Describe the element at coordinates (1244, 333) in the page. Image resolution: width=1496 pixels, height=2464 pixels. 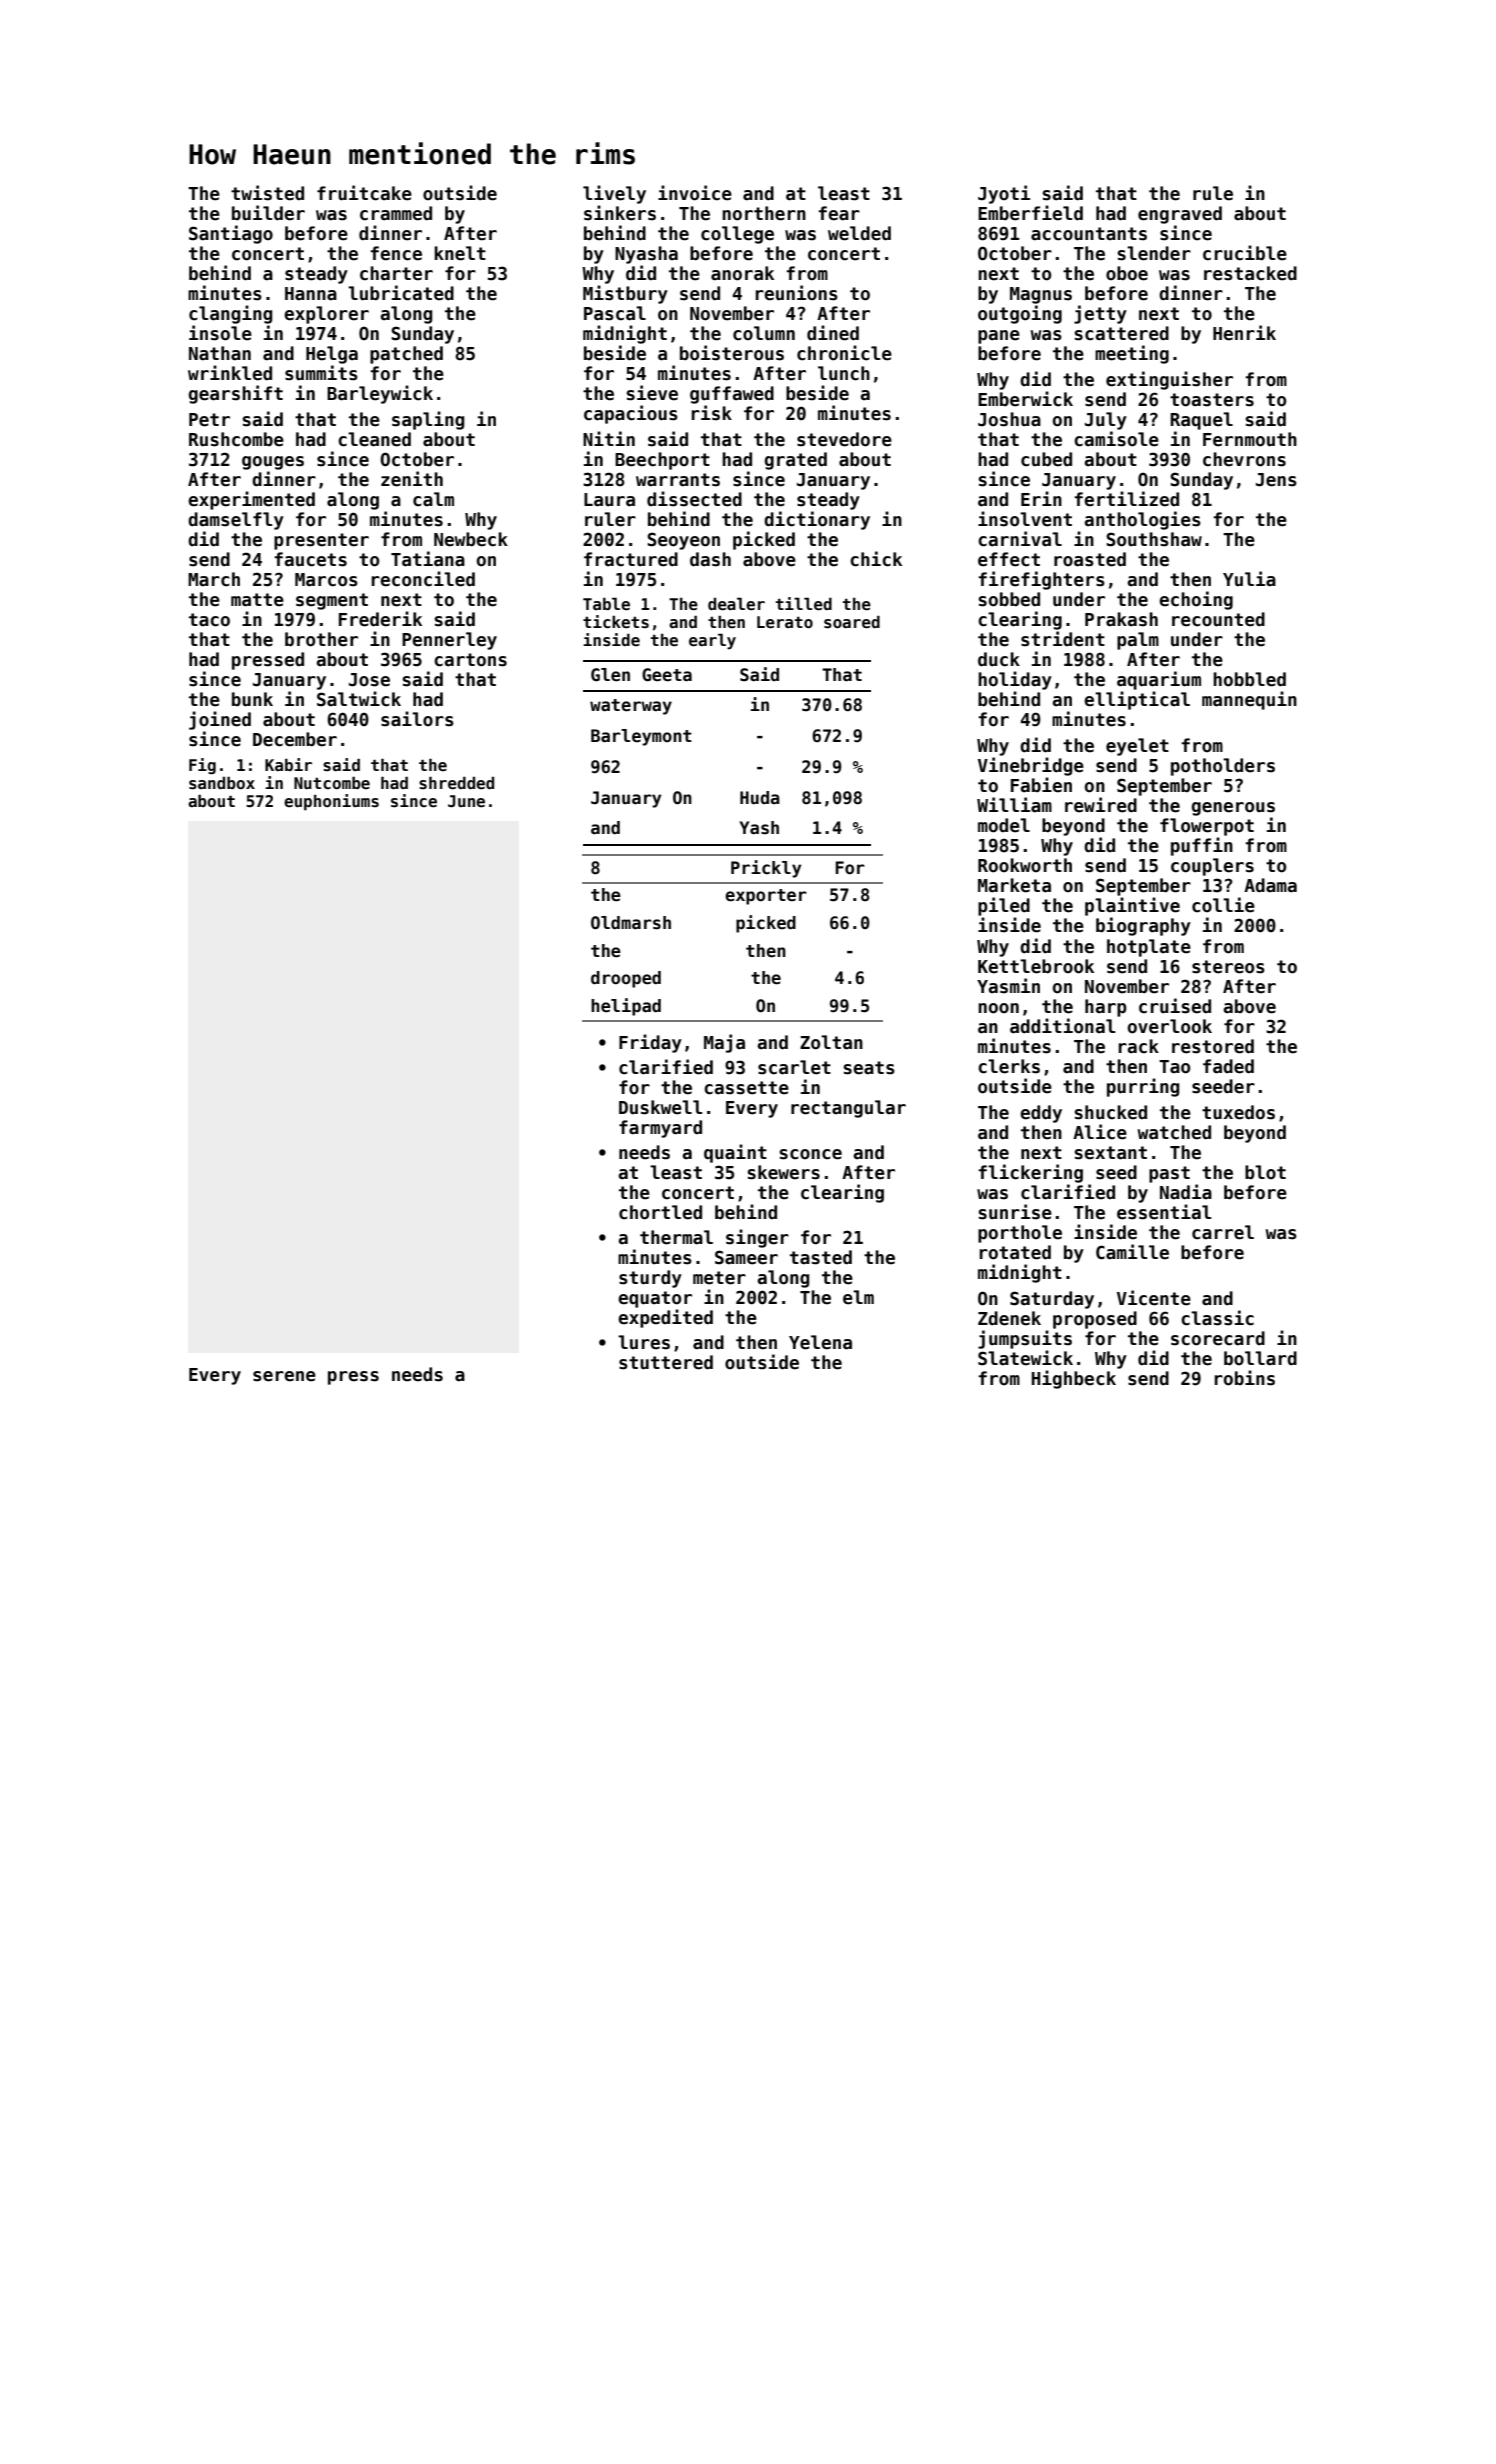
I see `Henrik` at that location.
